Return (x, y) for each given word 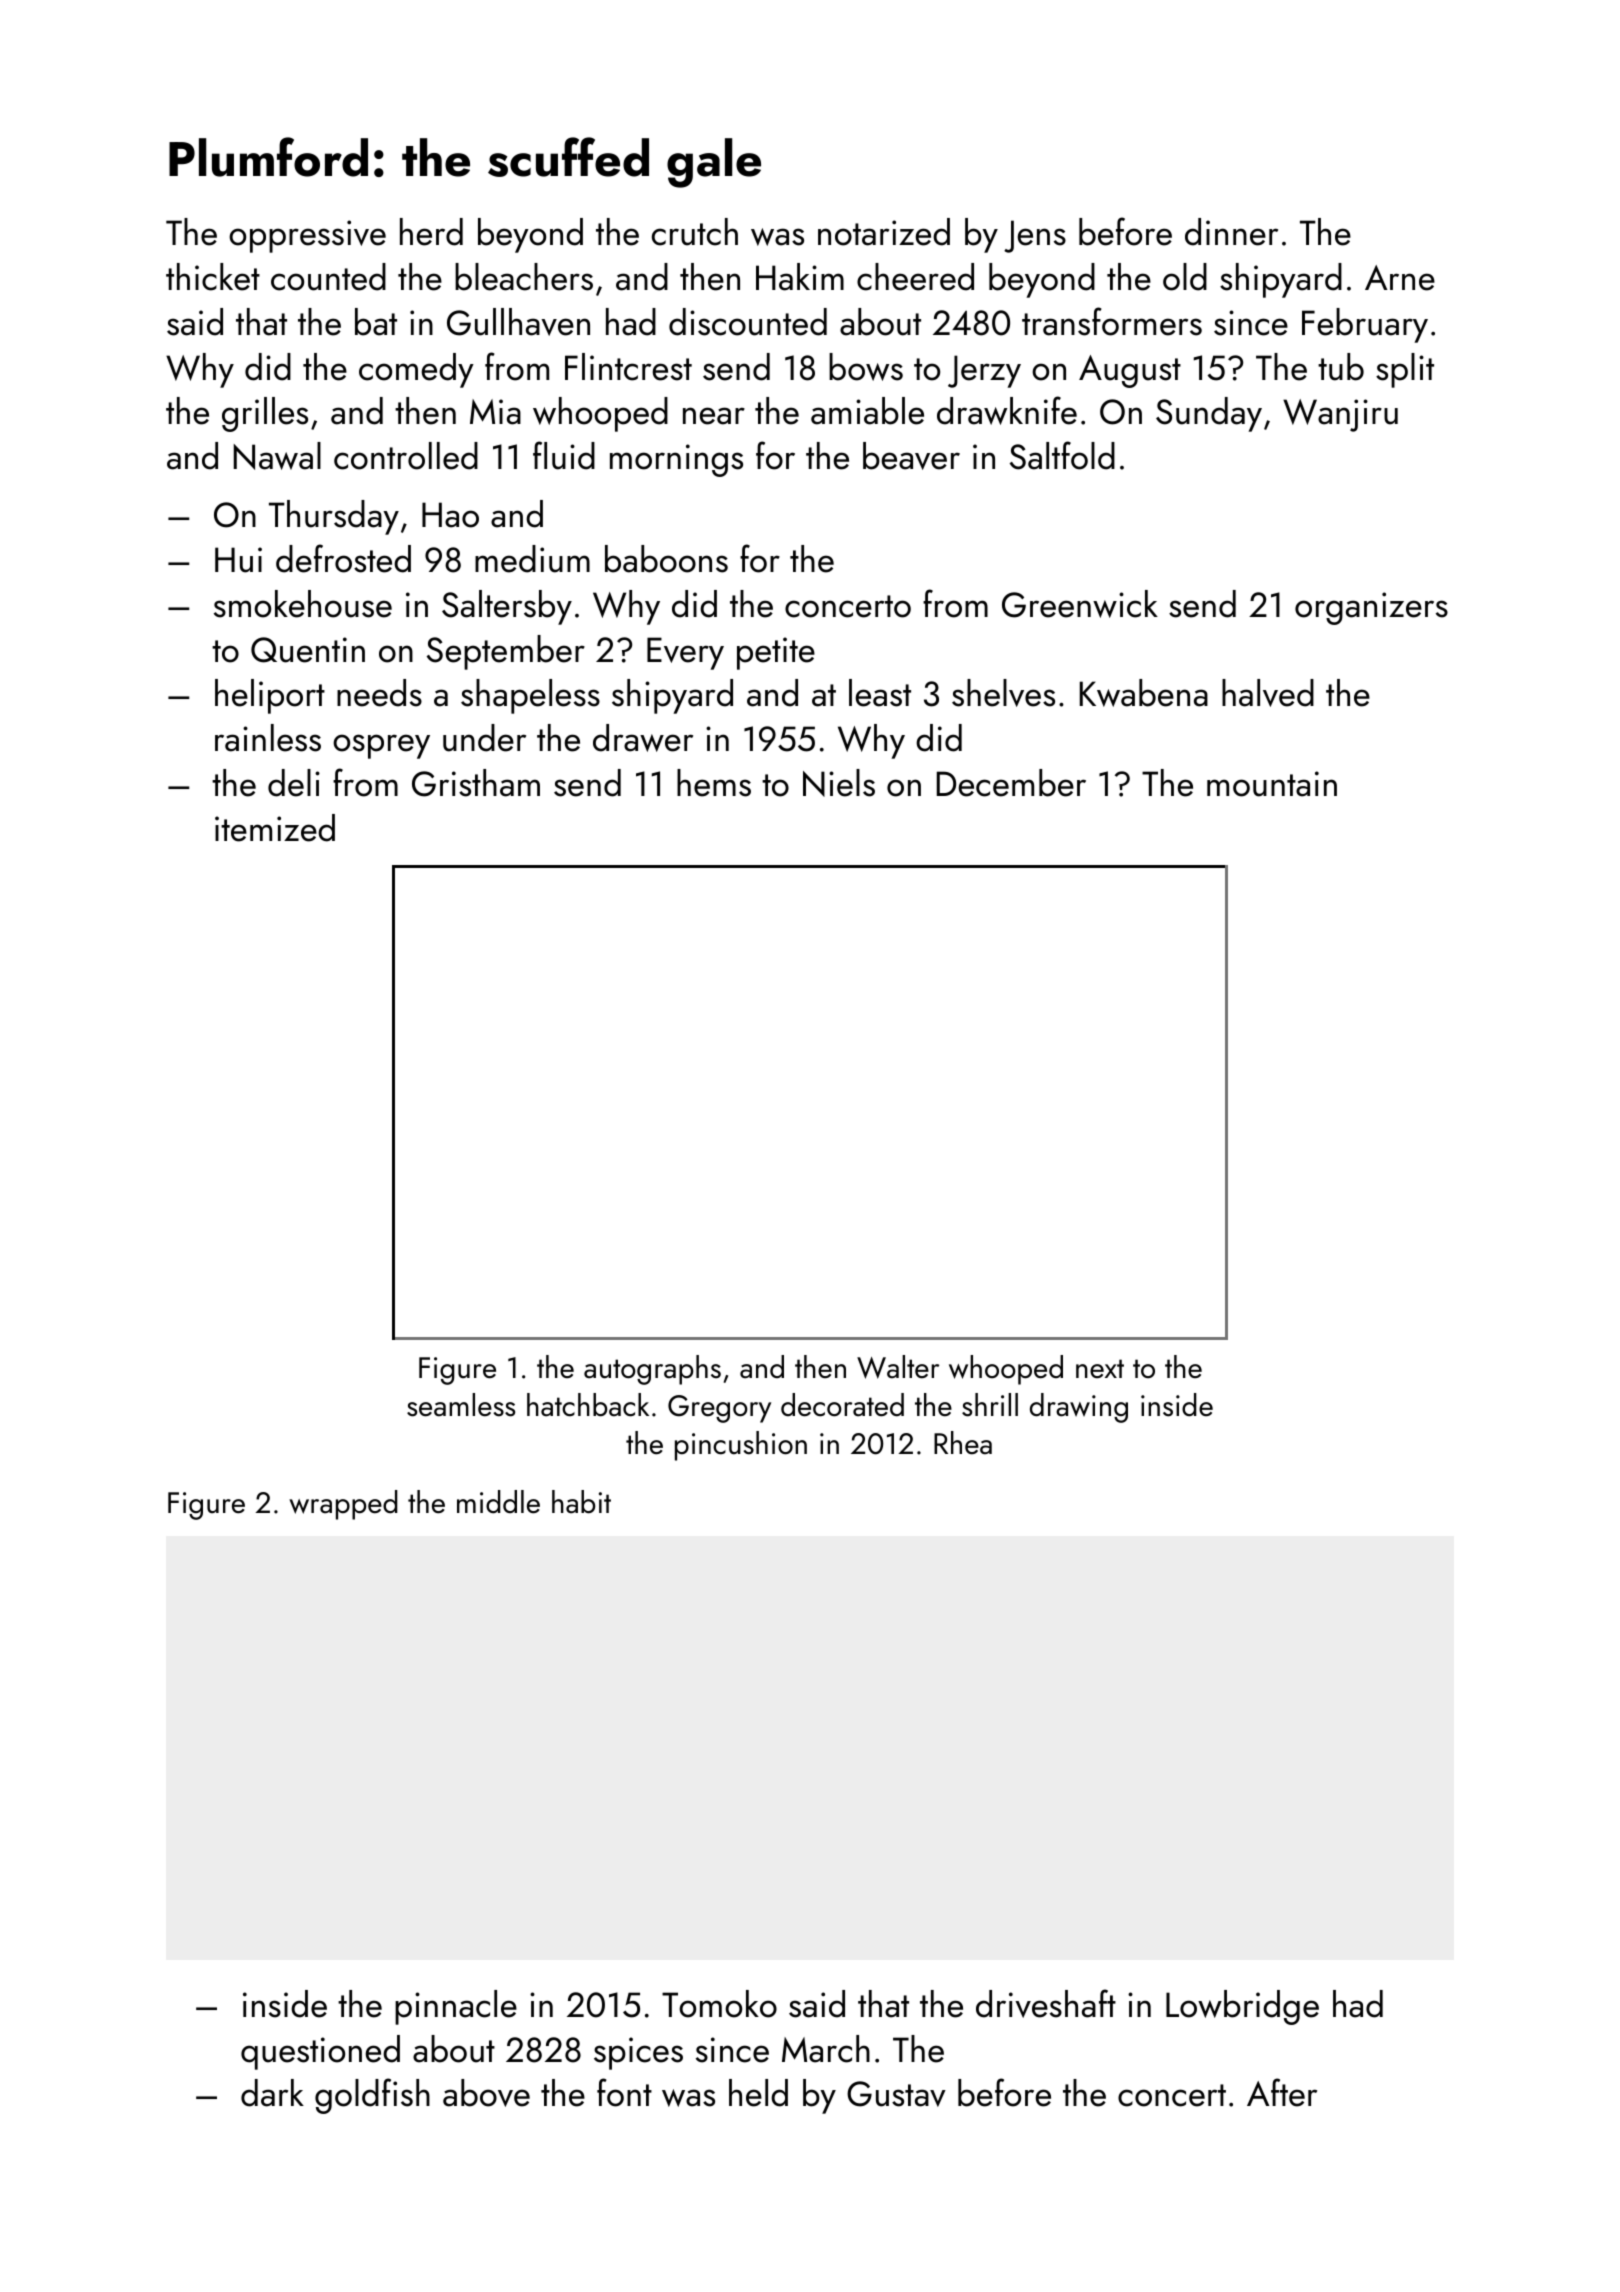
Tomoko (719, 2004)
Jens (1035, 236)
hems (714, 783)
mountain (1272, 784)
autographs (652, 1370)
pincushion (741, 1446)
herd (431, 232)
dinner (1231, 232)
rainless (268, 738)
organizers (1371, 608)
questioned (320, 2052)
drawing (1079, 1408)
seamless (461, 1405)
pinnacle (456, 2007)
